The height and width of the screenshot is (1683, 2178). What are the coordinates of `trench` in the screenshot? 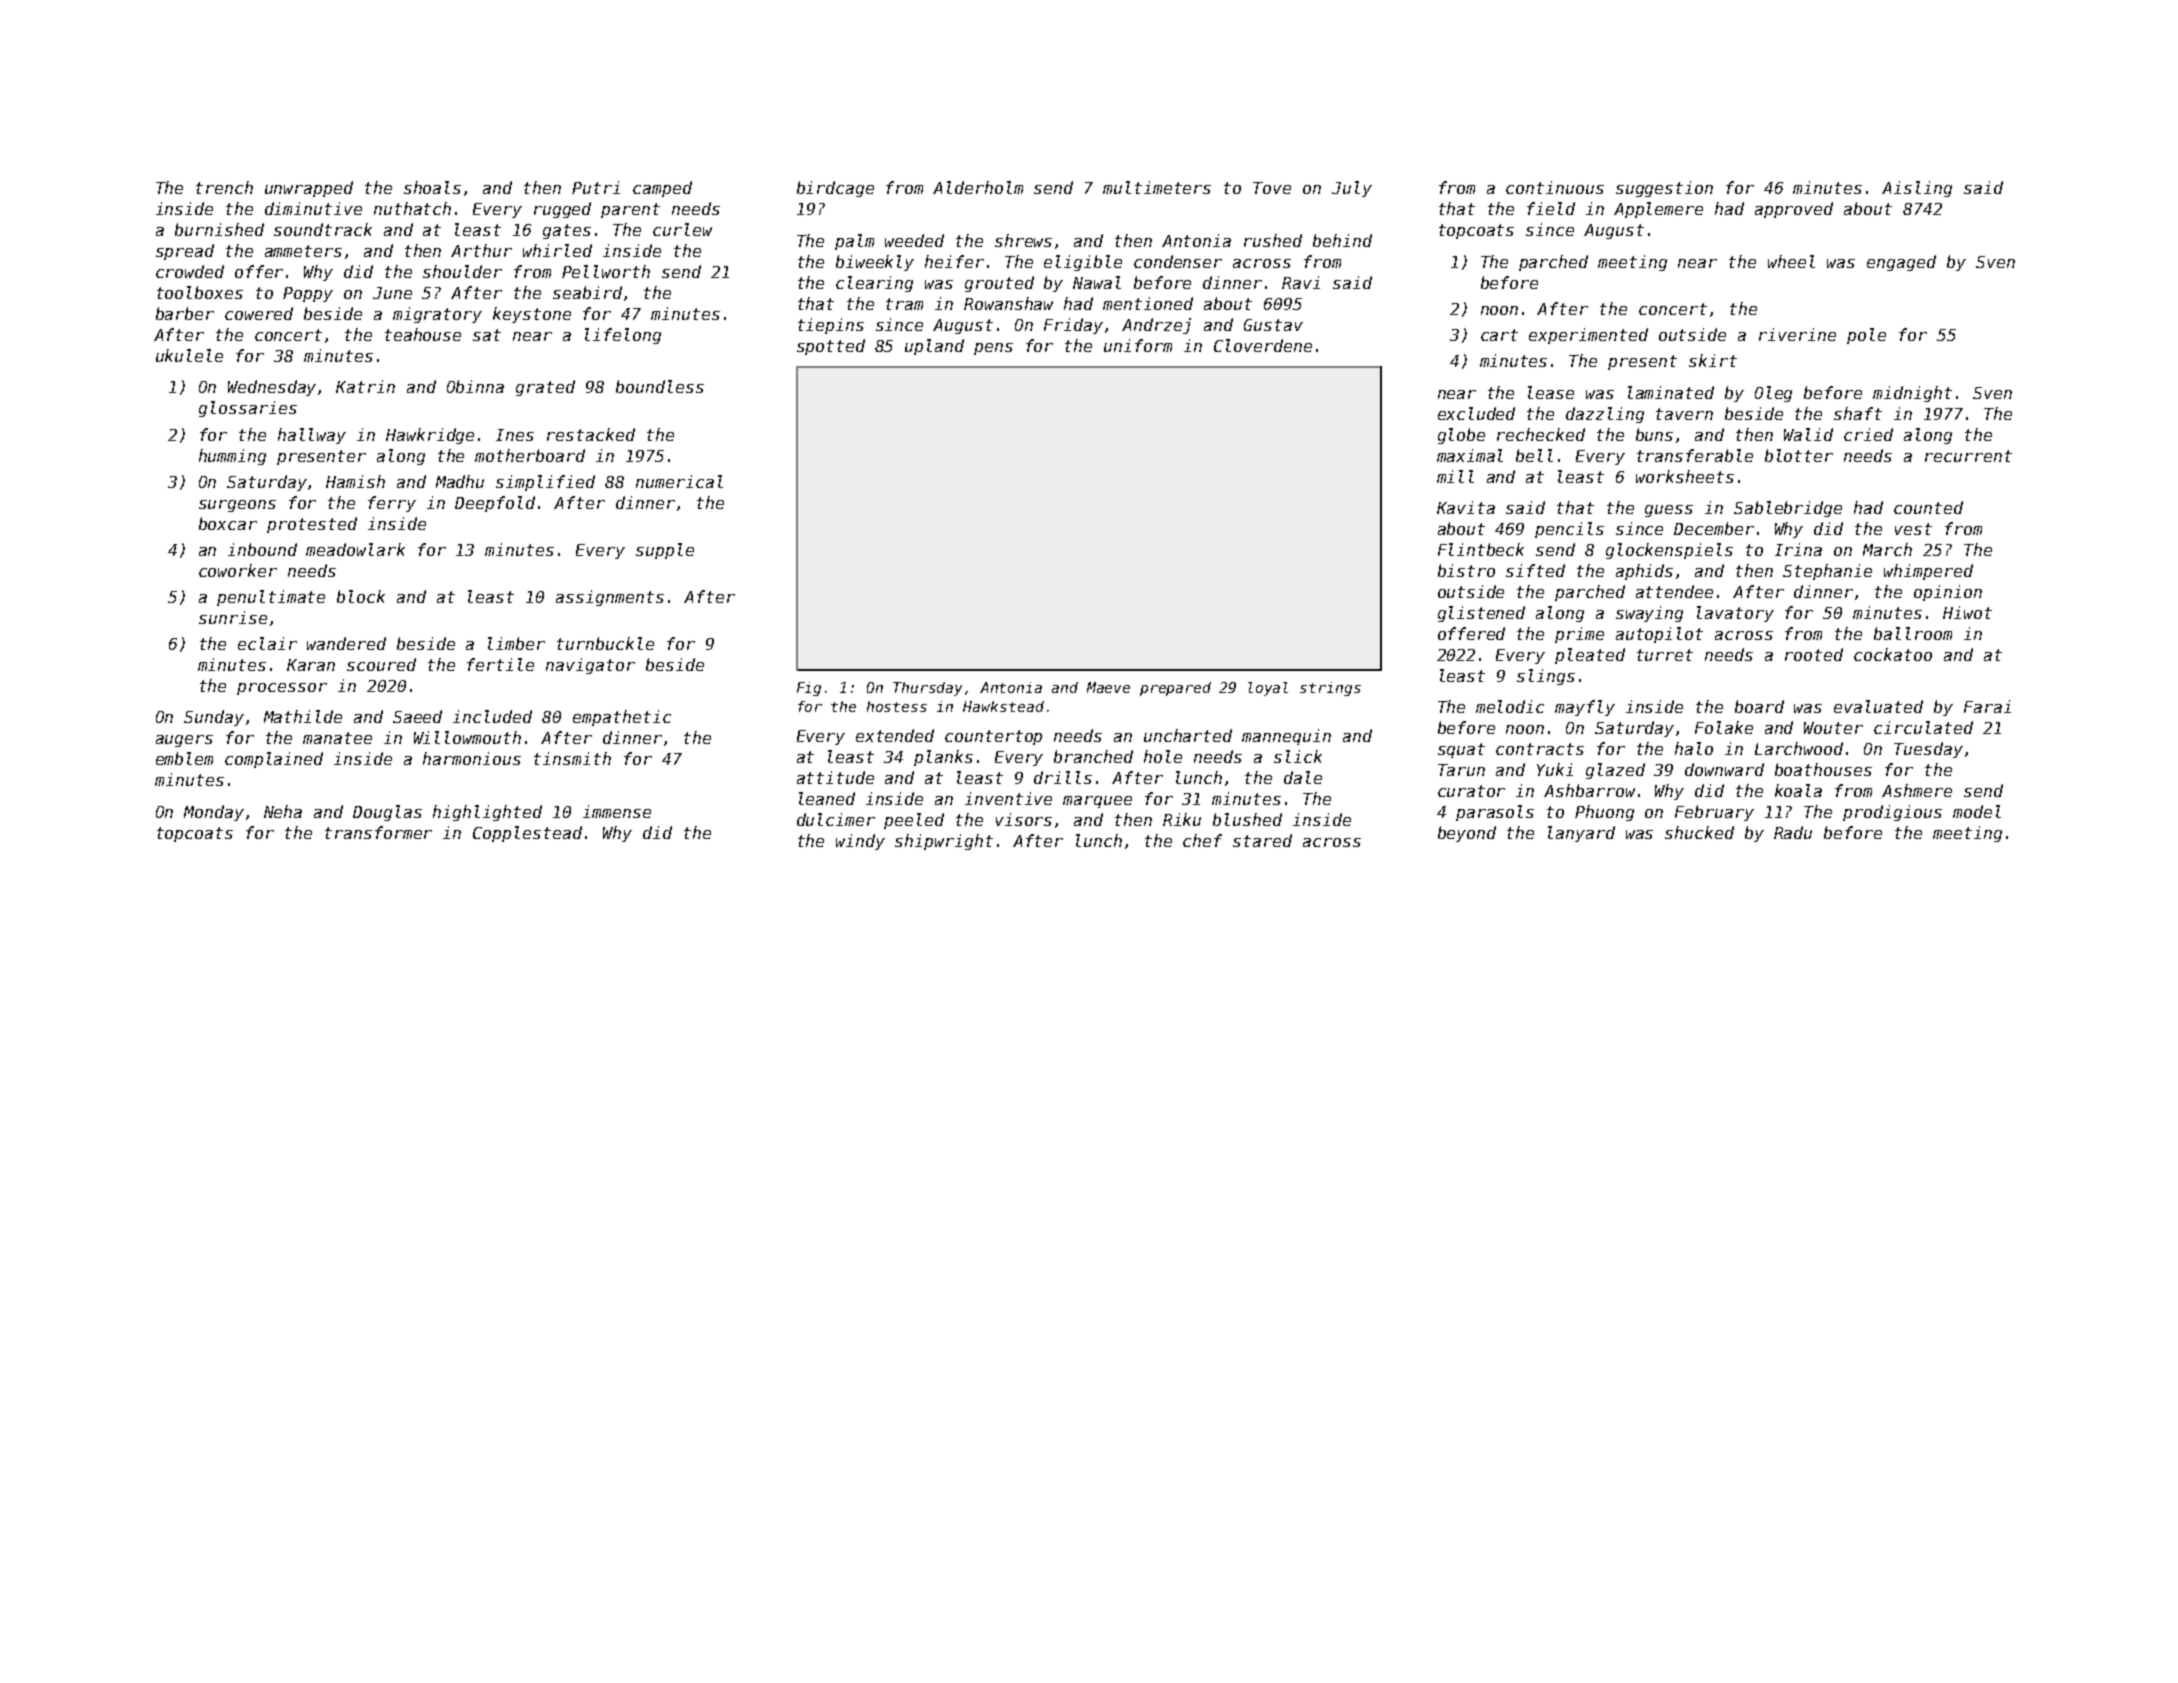 It's located at (224, 187).
